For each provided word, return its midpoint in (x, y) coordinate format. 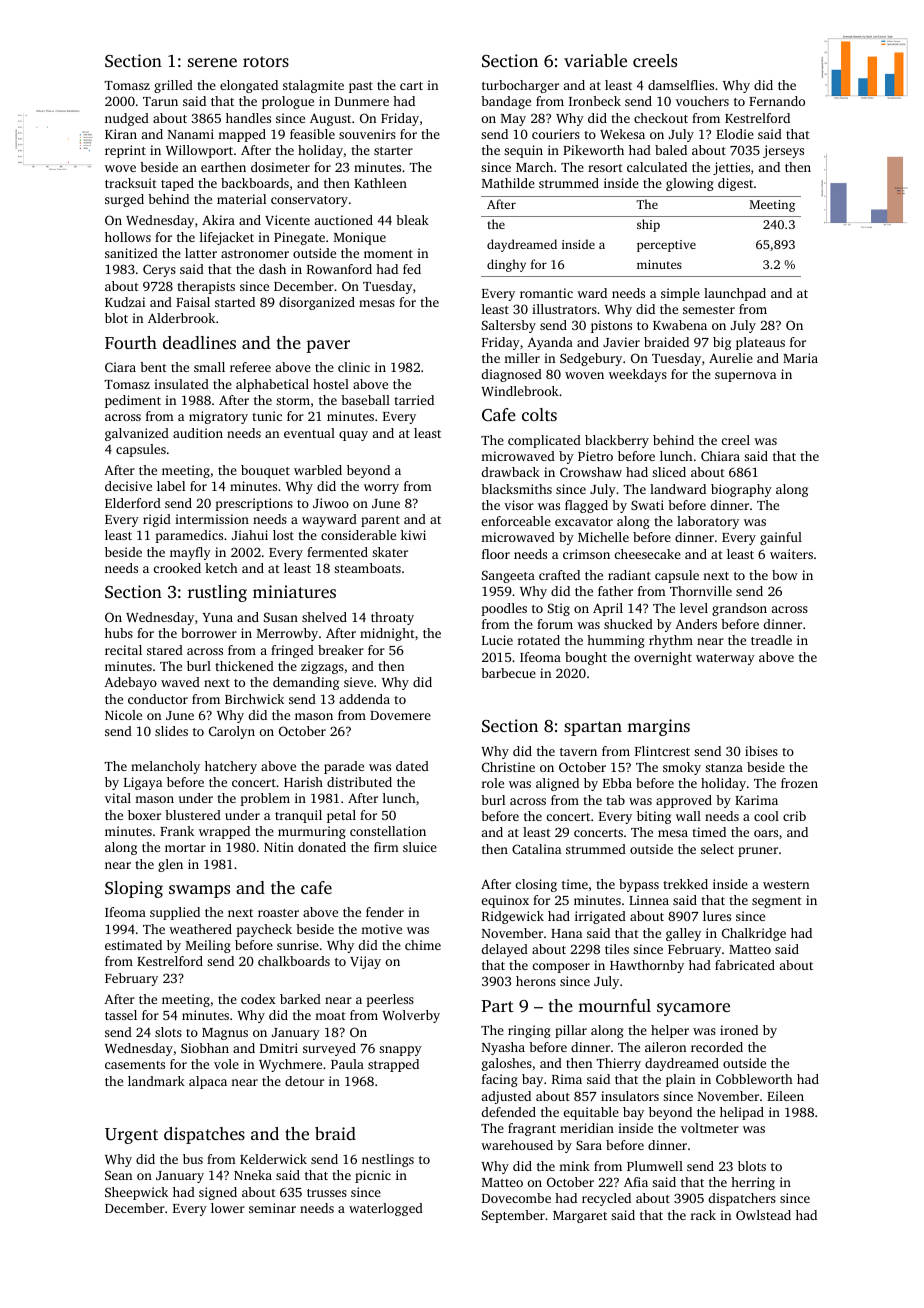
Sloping (134, 889)
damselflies (681, 85)
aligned (557, 784)
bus (193, 1159)
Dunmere (362, 101)
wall (688, 816)
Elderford (133, 503)
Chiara (720, 456)
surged (124, 200)
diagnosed (512, 375)
